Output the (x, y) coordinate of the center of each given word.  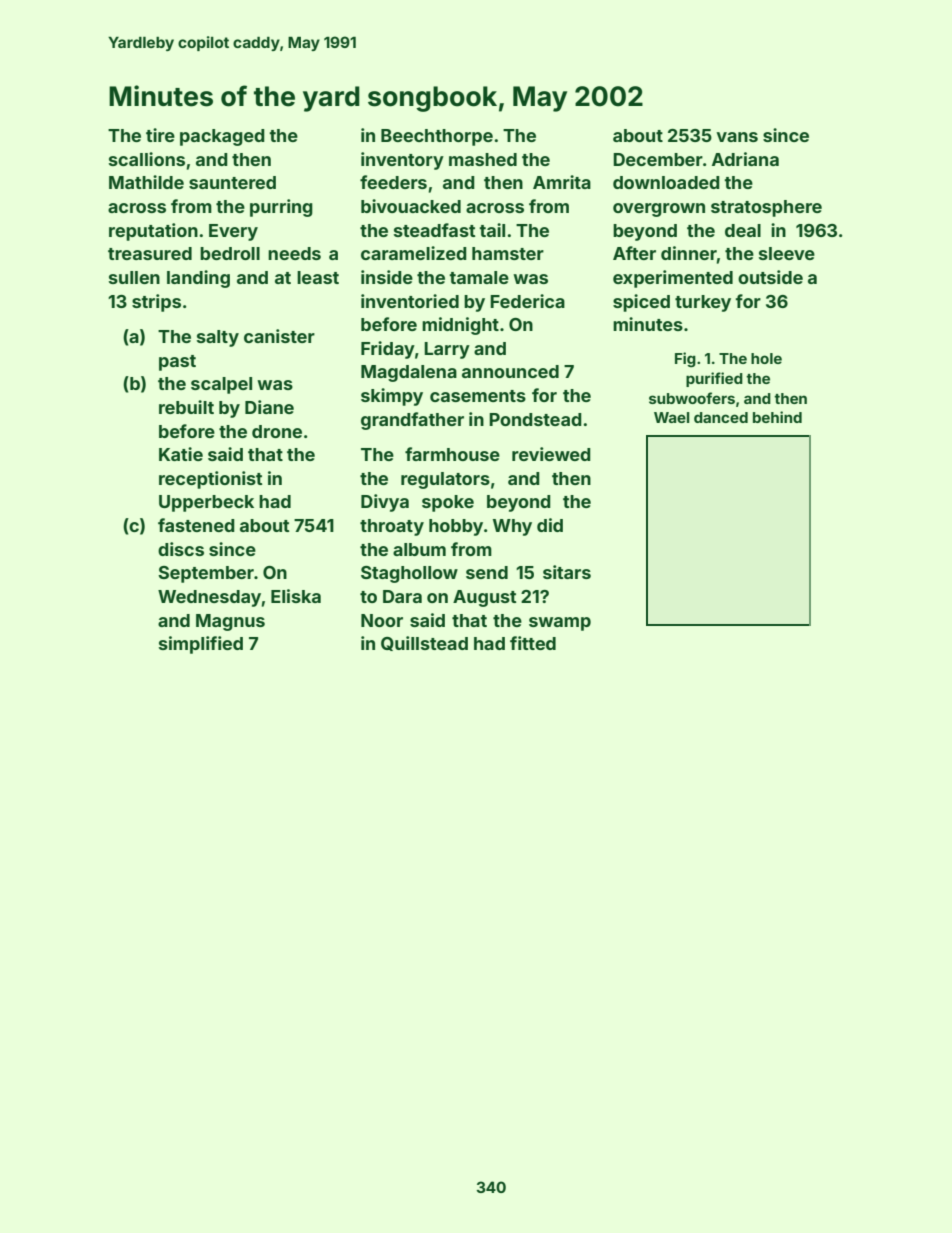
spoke (448, 503)
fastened (196, 525)
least (318, 277)
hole (766, 358)
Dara (402, 596)
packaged (222, 137)
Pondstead (535, 419)
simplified (201, 645)
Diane (269, 407)
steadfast (434, 230)
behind (777, 417)
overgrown (659, 210)
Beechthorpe (437, 137)
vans (737, 137)
